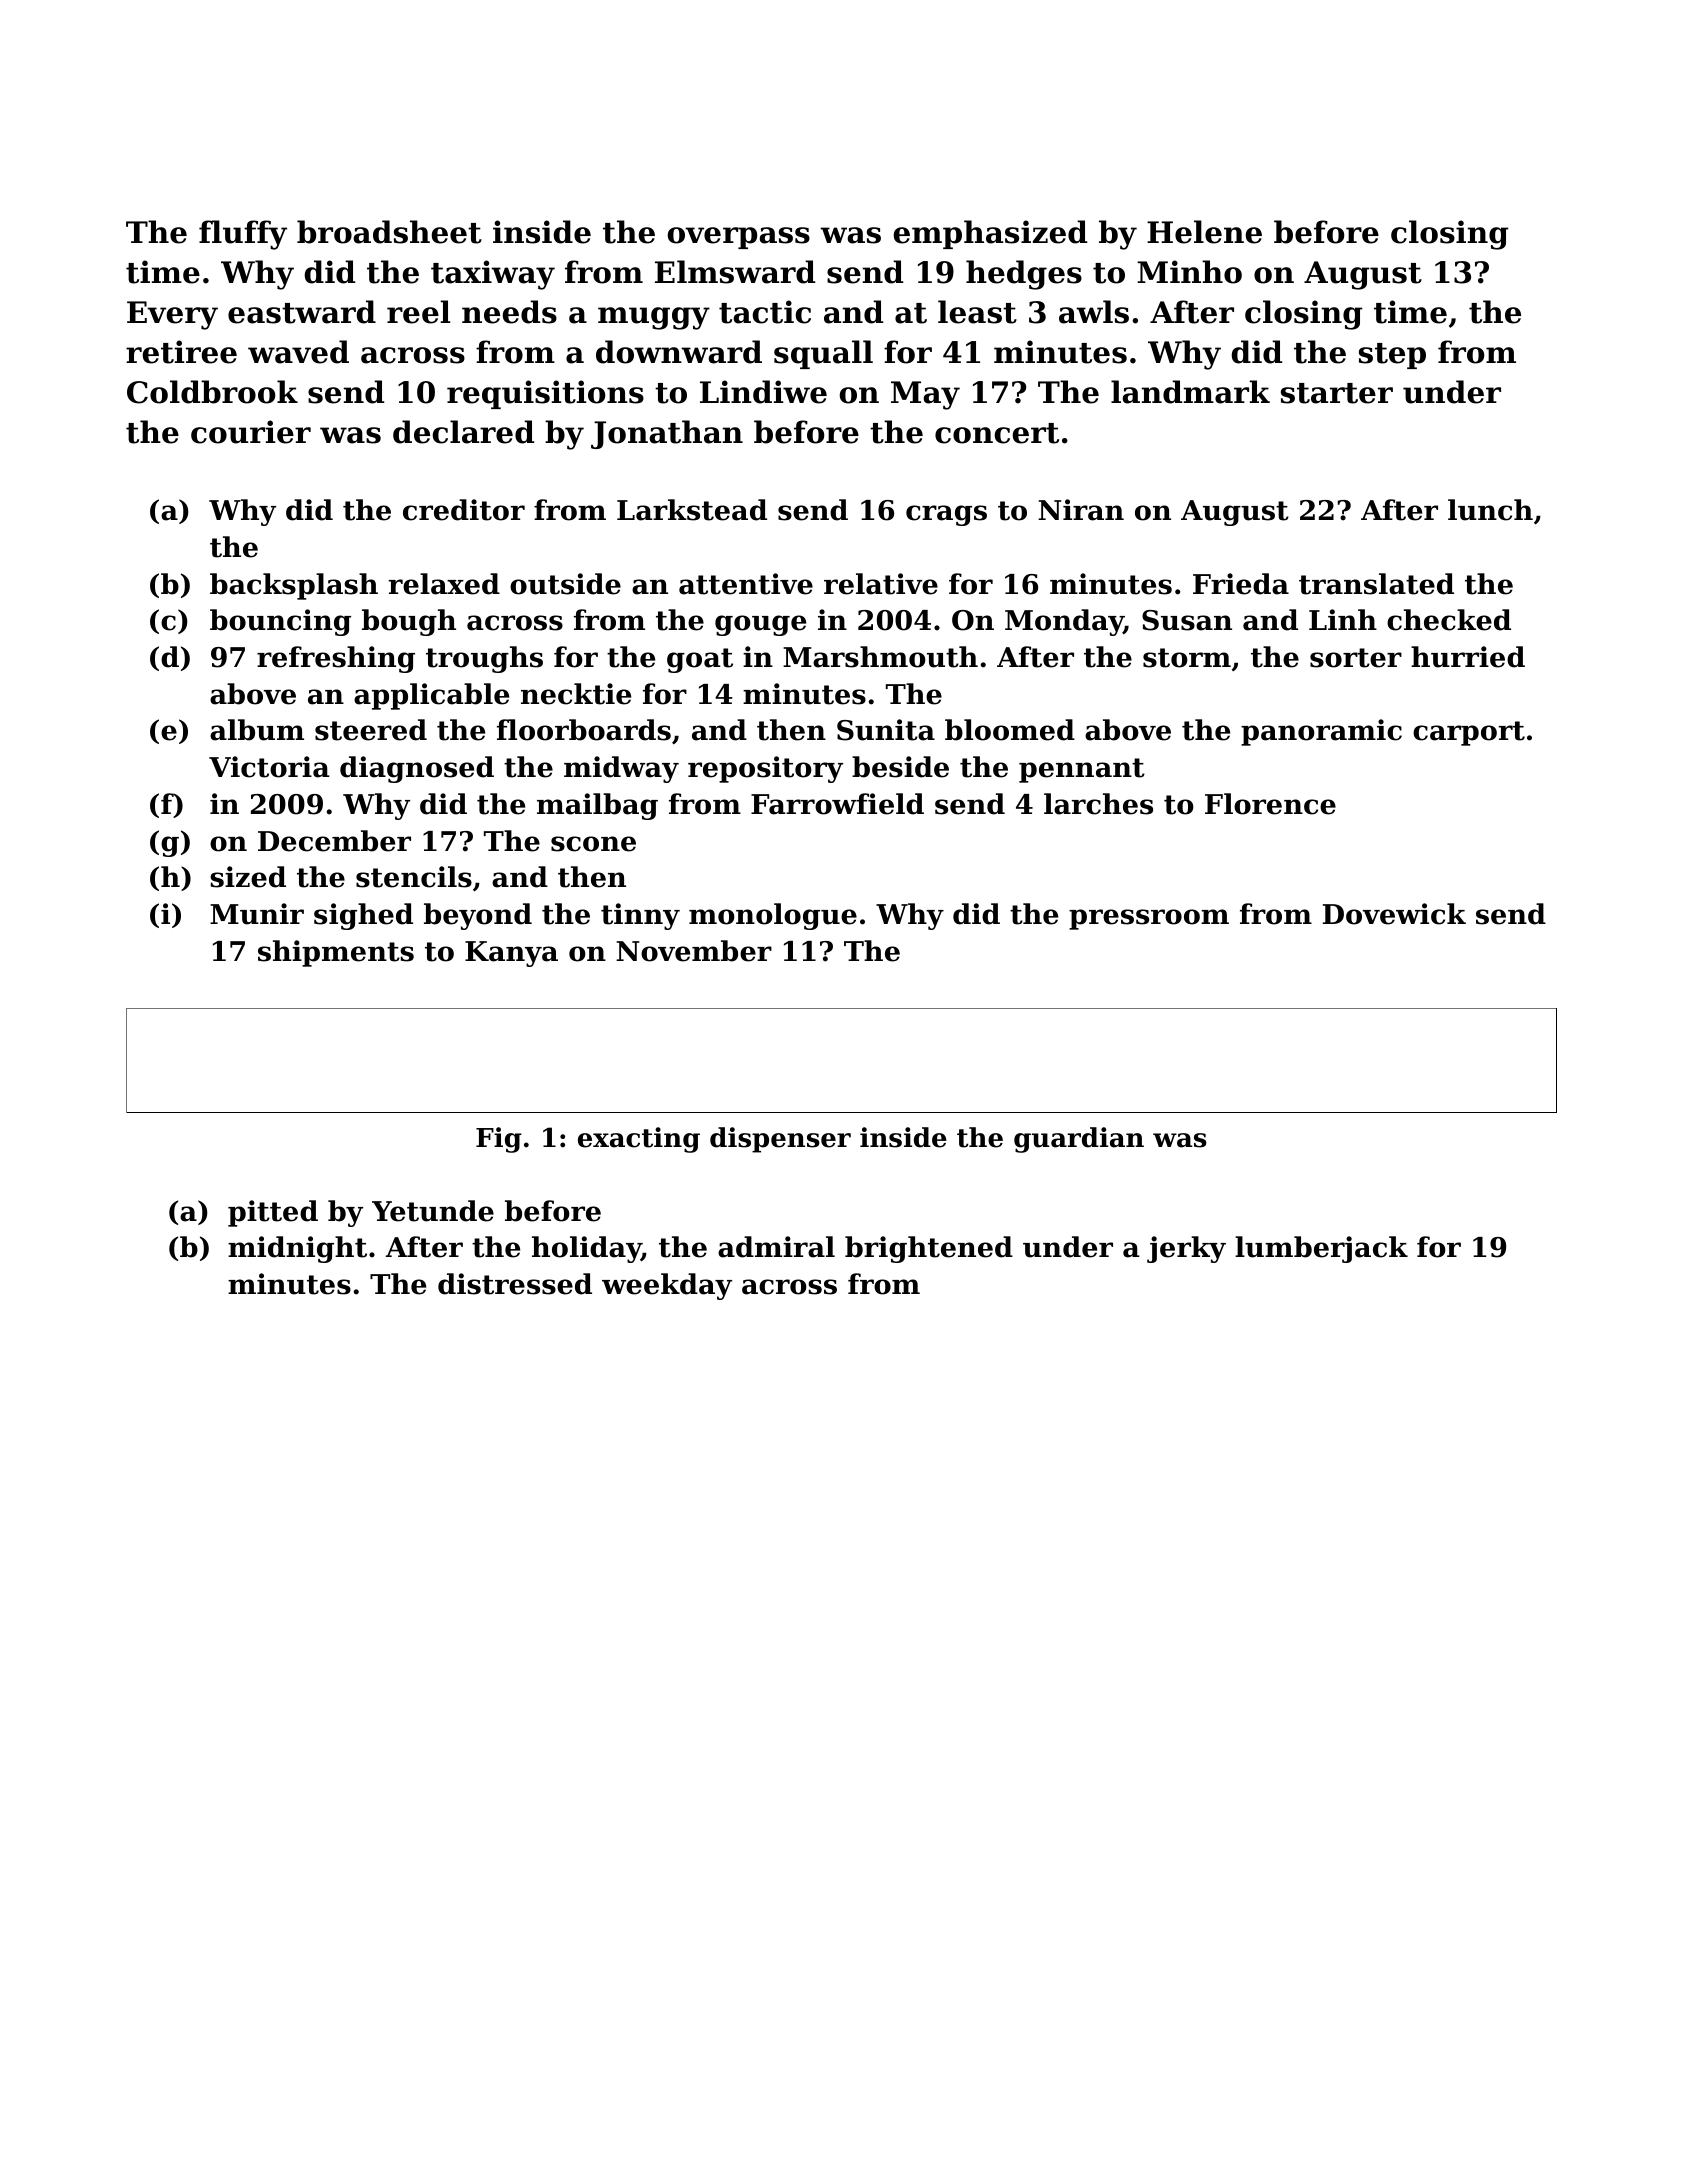 This screenshot has width=1683, height=2178. What do you see at coordinates (639, 1140) in the screenshot?
I see `exacting` at bounding box center [639, 1140].
